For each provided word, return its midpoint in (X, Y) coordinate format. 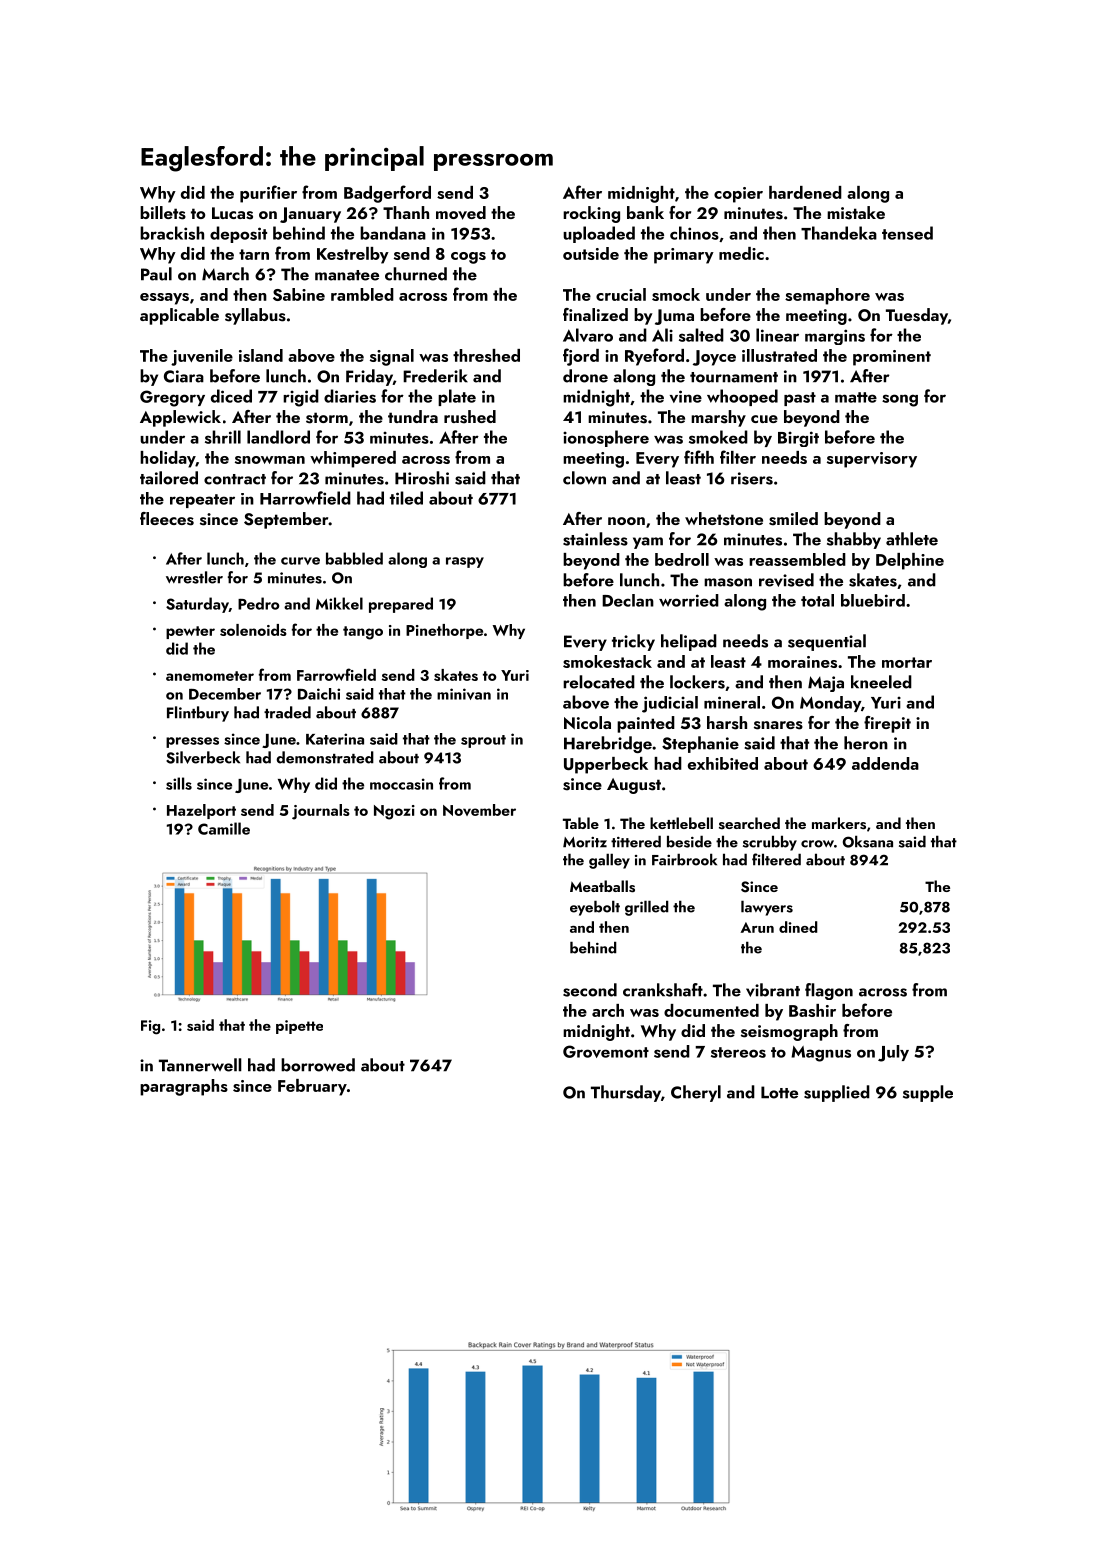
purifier (268, 194)
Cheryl (696, 1093)
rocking (591, 214)
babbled (354, 558)
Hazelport (201, 811)
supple (928, 1093)
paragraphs (184, 1087)
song (900, 400)
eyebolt (595, 908)
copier (738, 195)
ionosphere (606, 438)
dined (798, 927)
